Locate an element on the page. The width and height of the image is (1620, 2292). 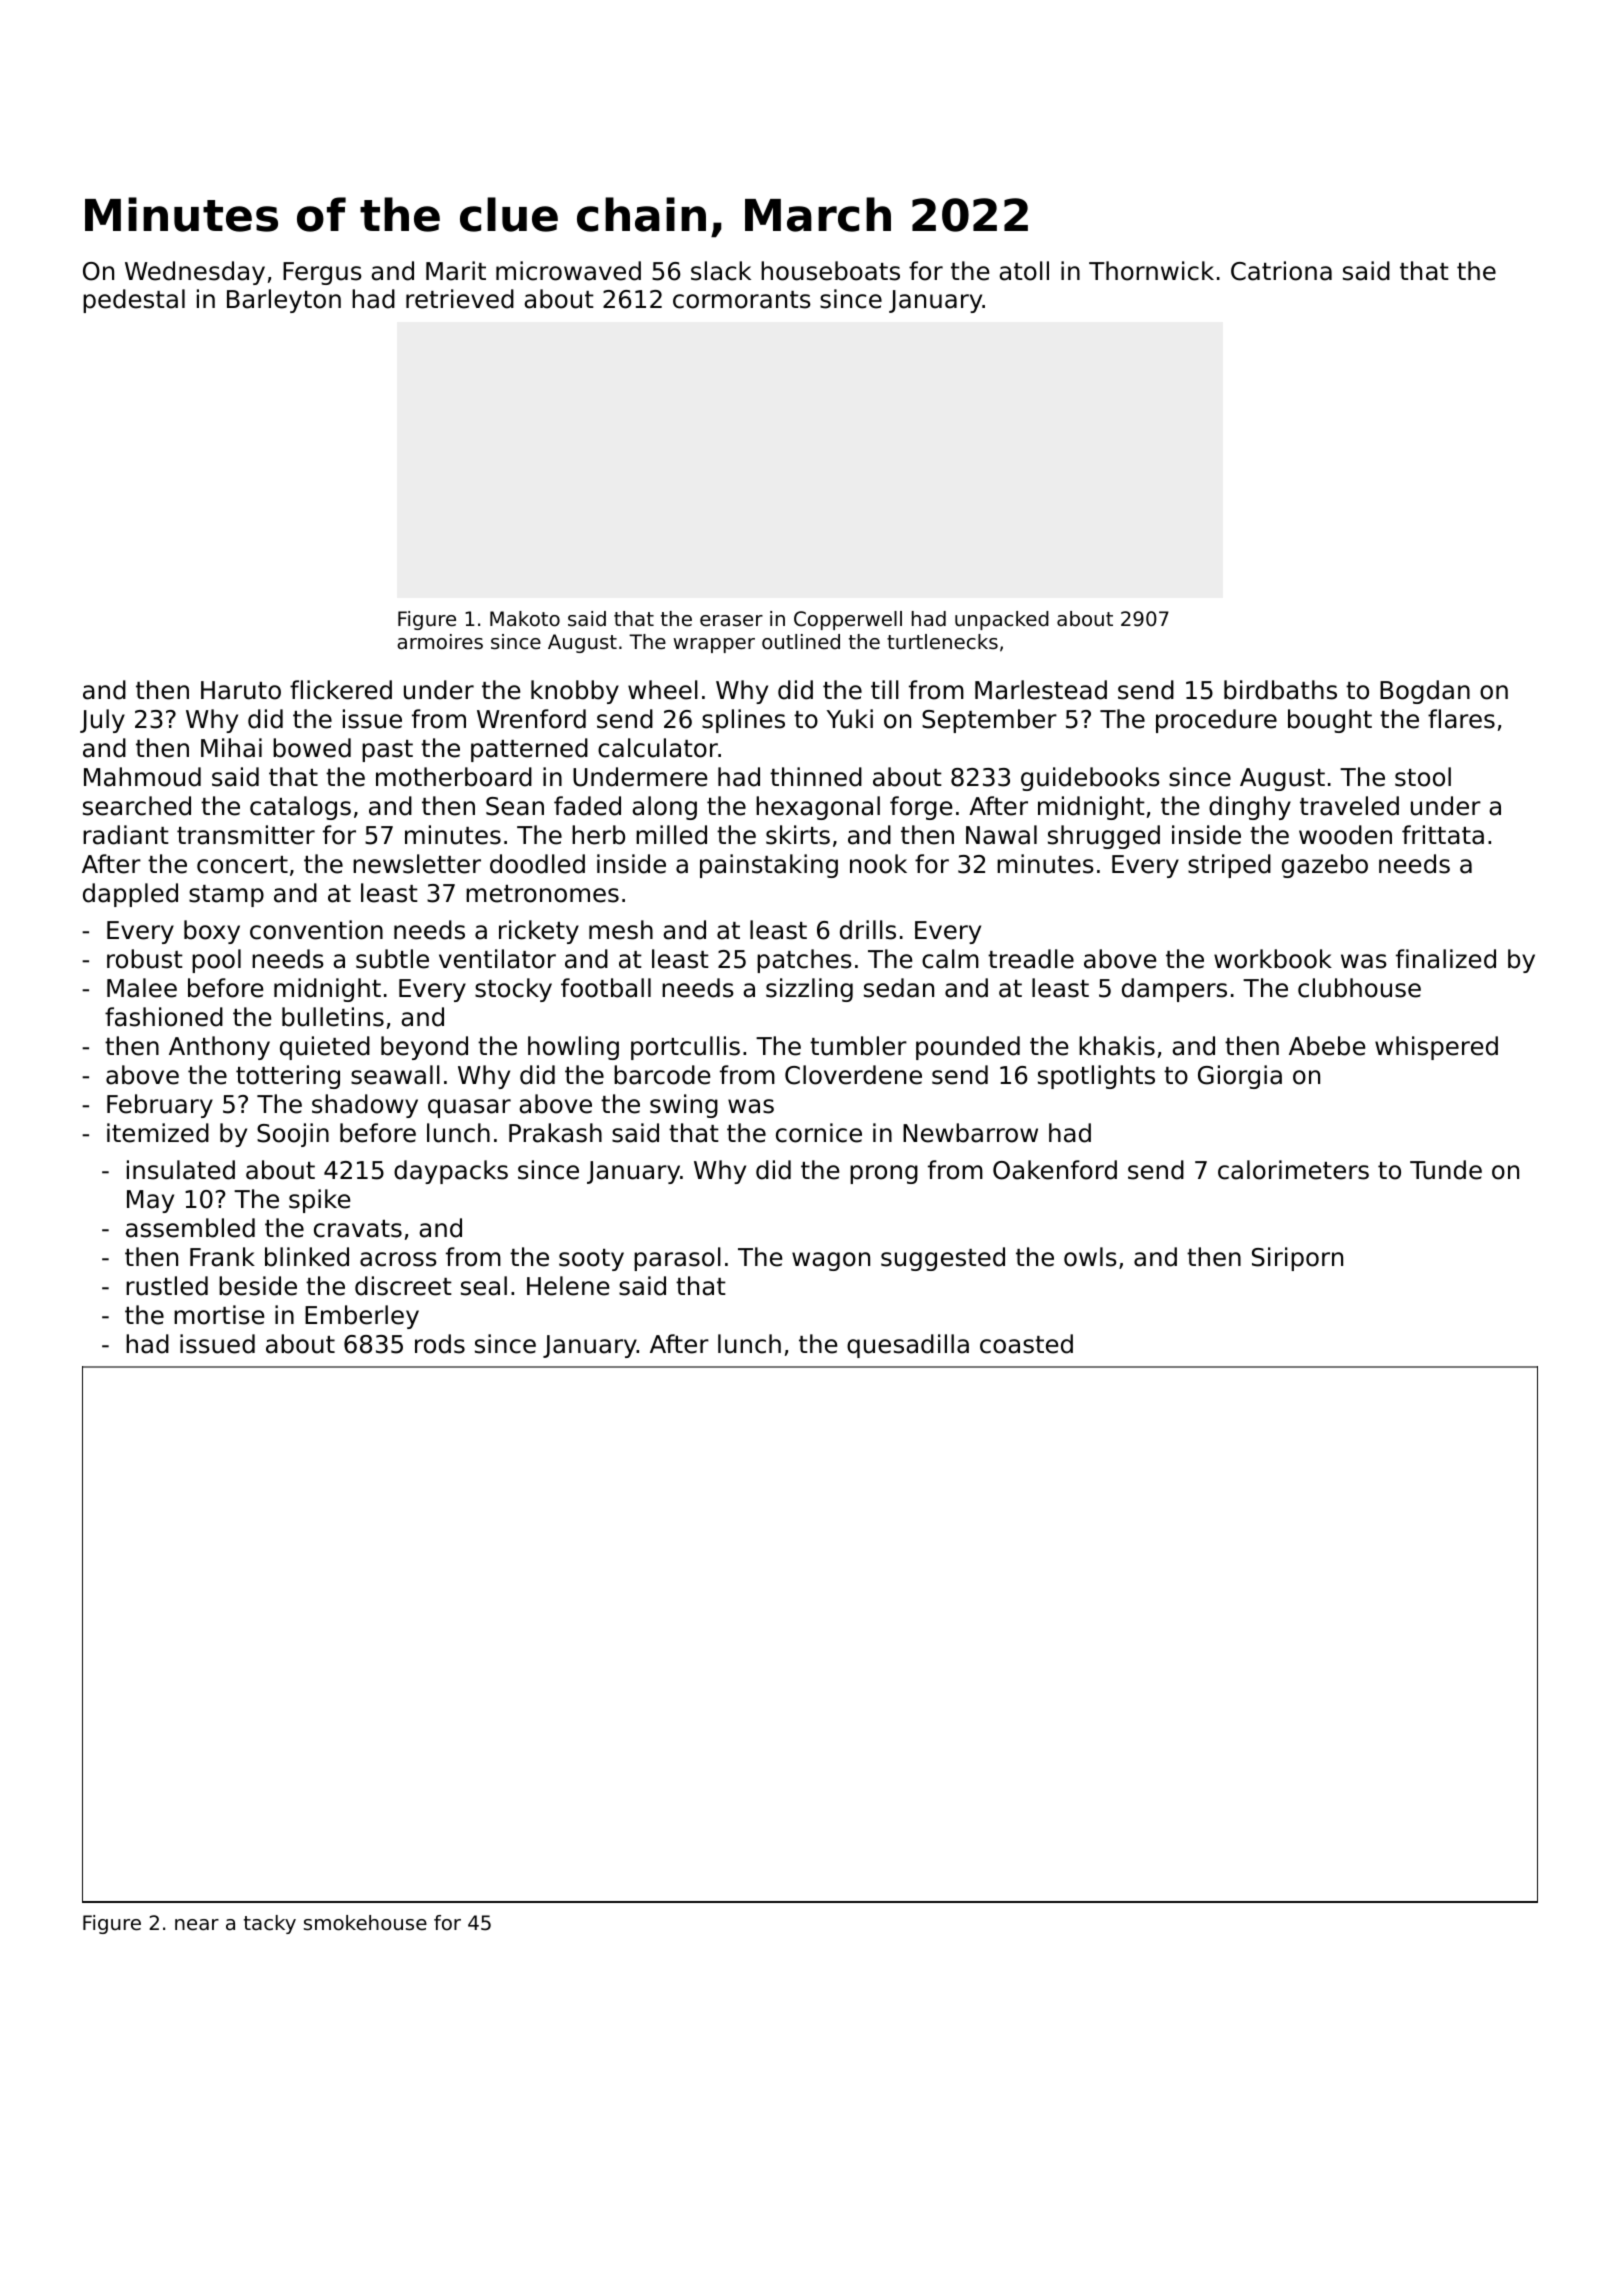
smokehouse is located at coordinates (365, 1923).
